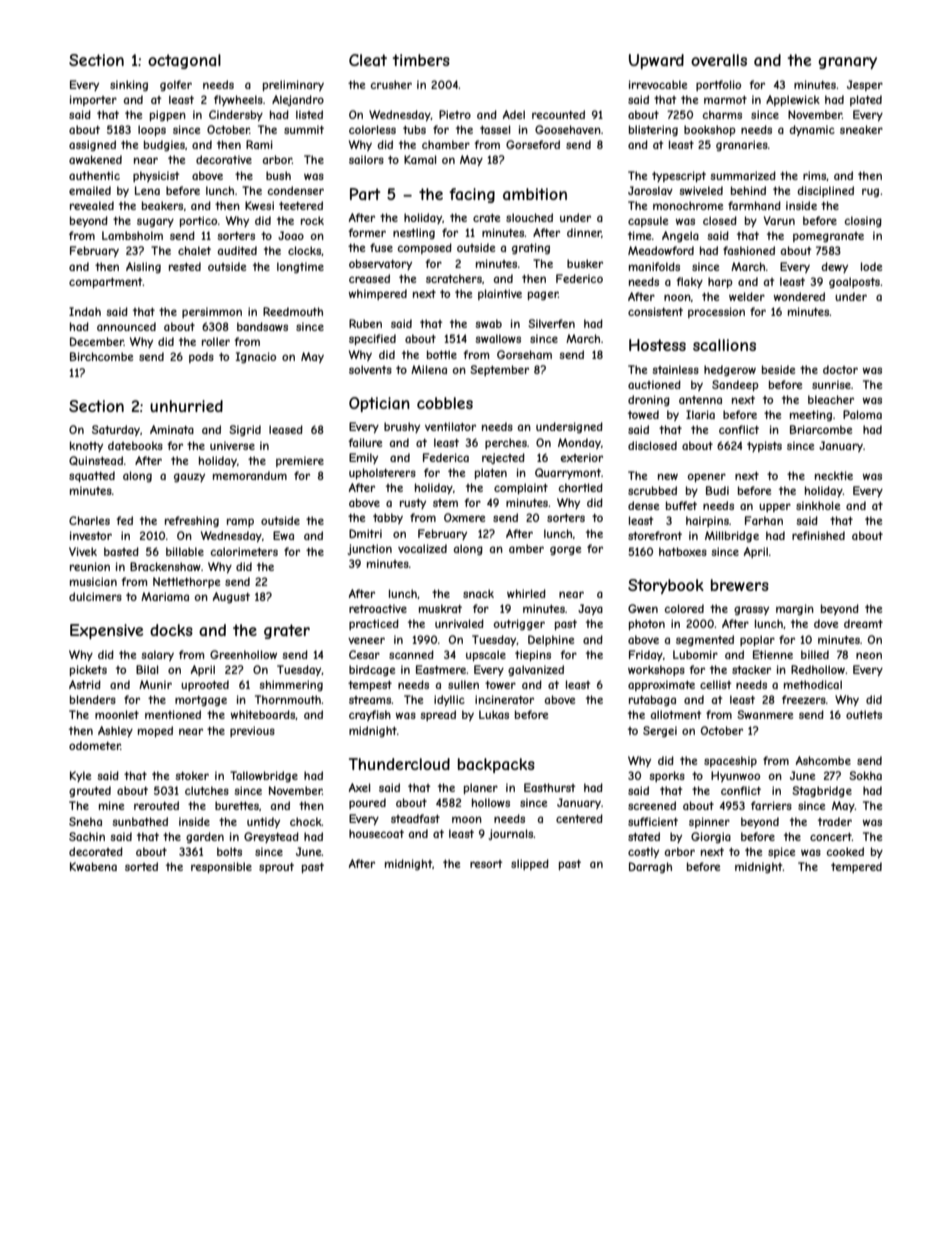  I want to click on droning, so click(649, 400).
